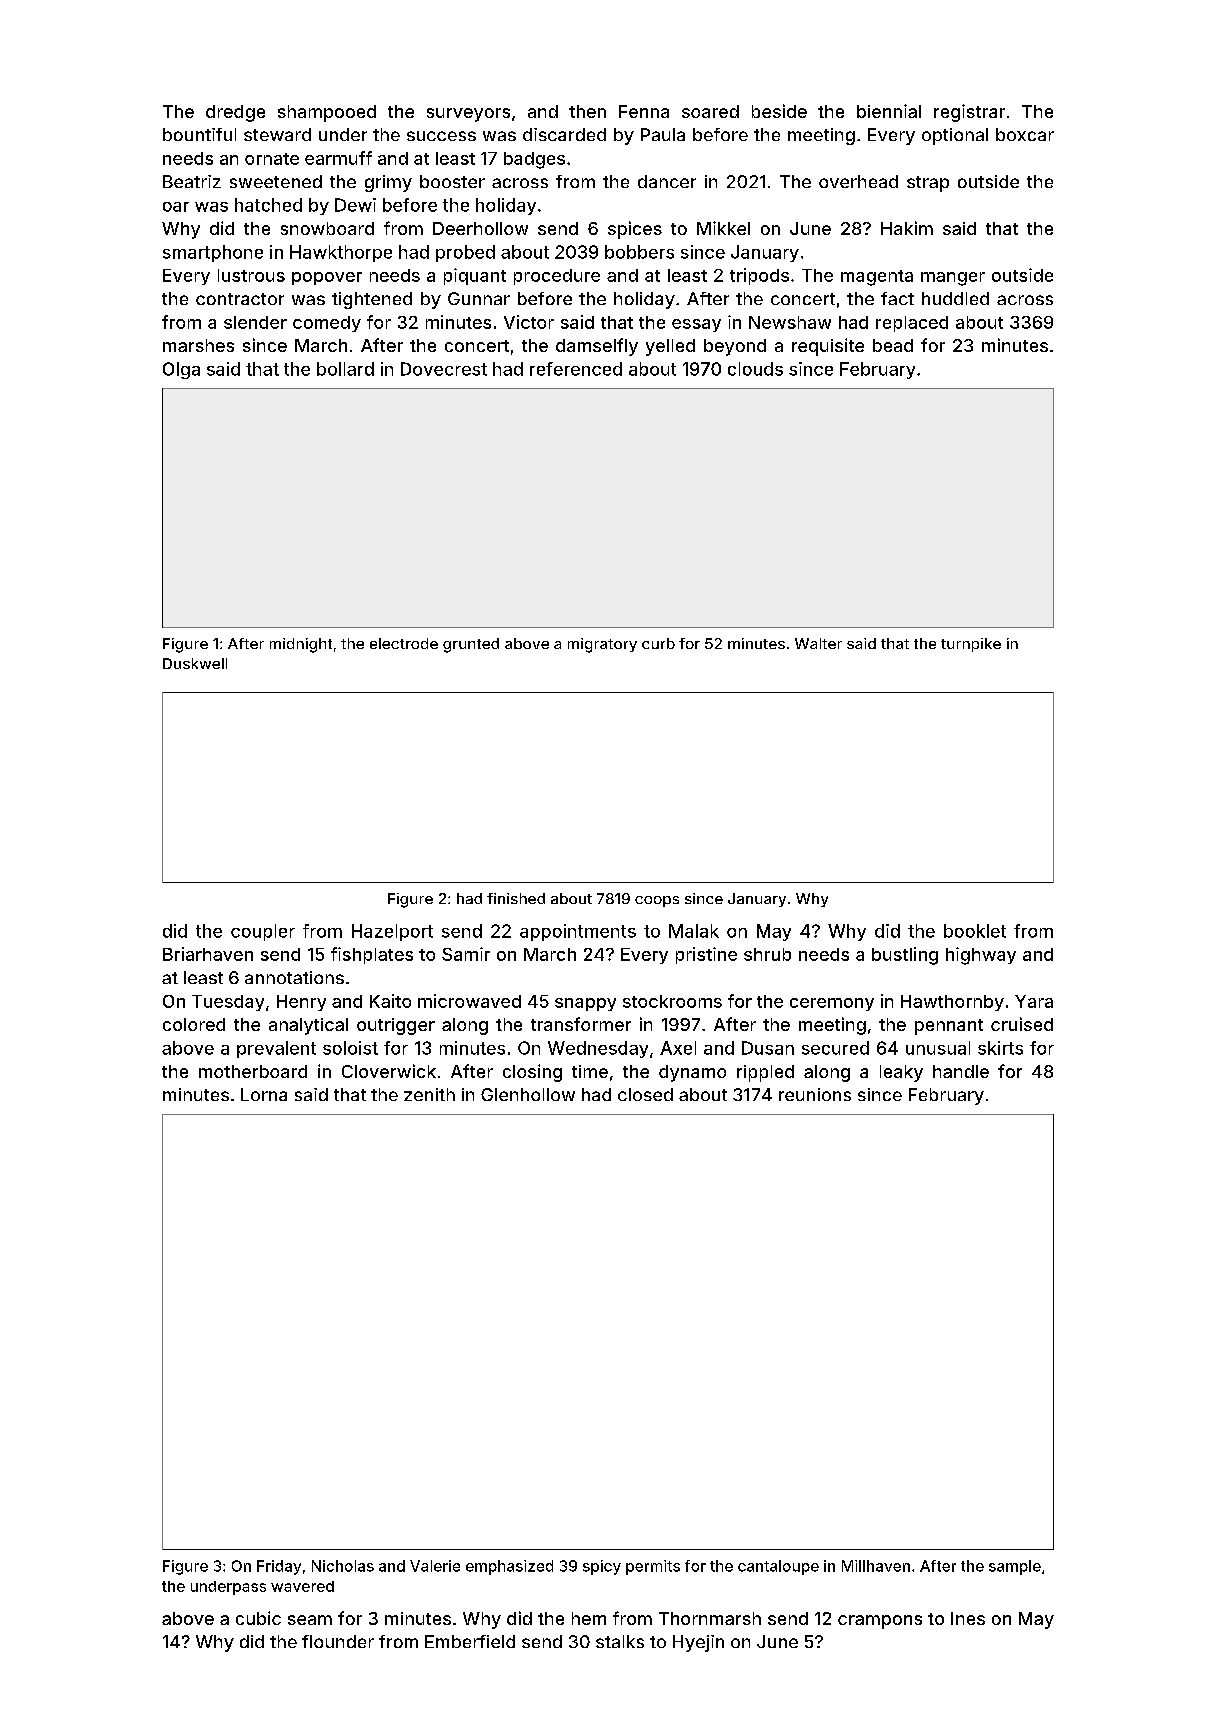  What do you see at coordinates (468, 115) in the image?
I see `surveyors` at bounding box center [468, 115].
